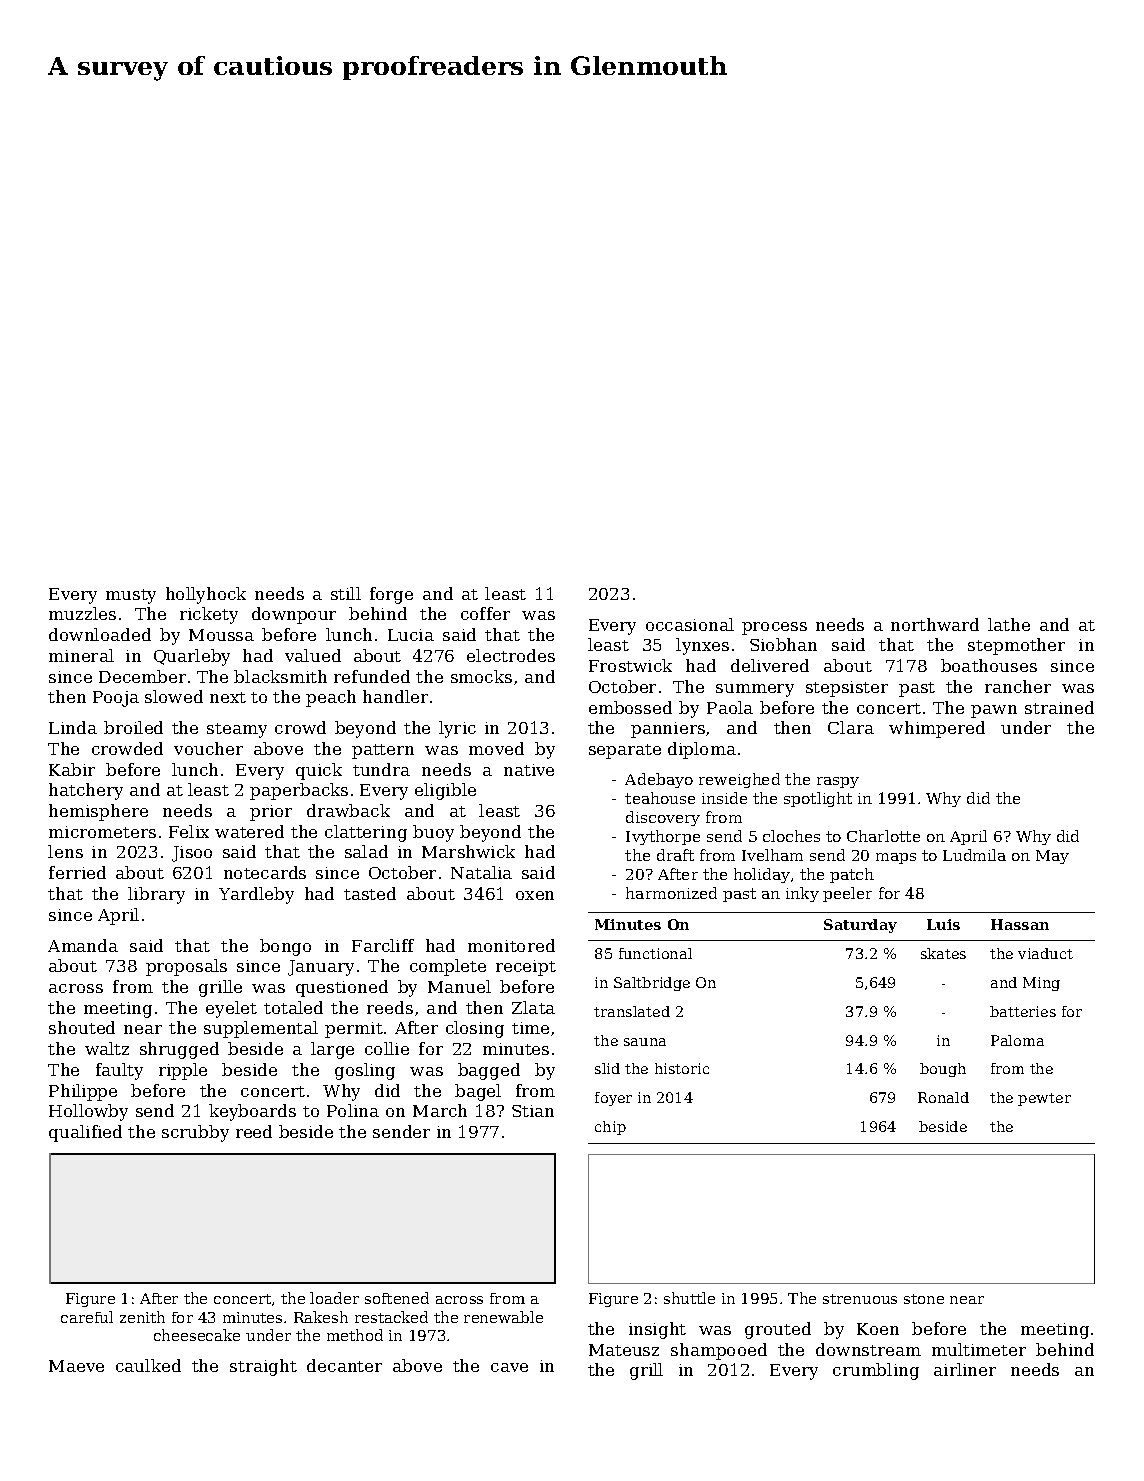 This screenshot has width=1144, height=1481. I want to click on Ming, so click(1041, 984).
